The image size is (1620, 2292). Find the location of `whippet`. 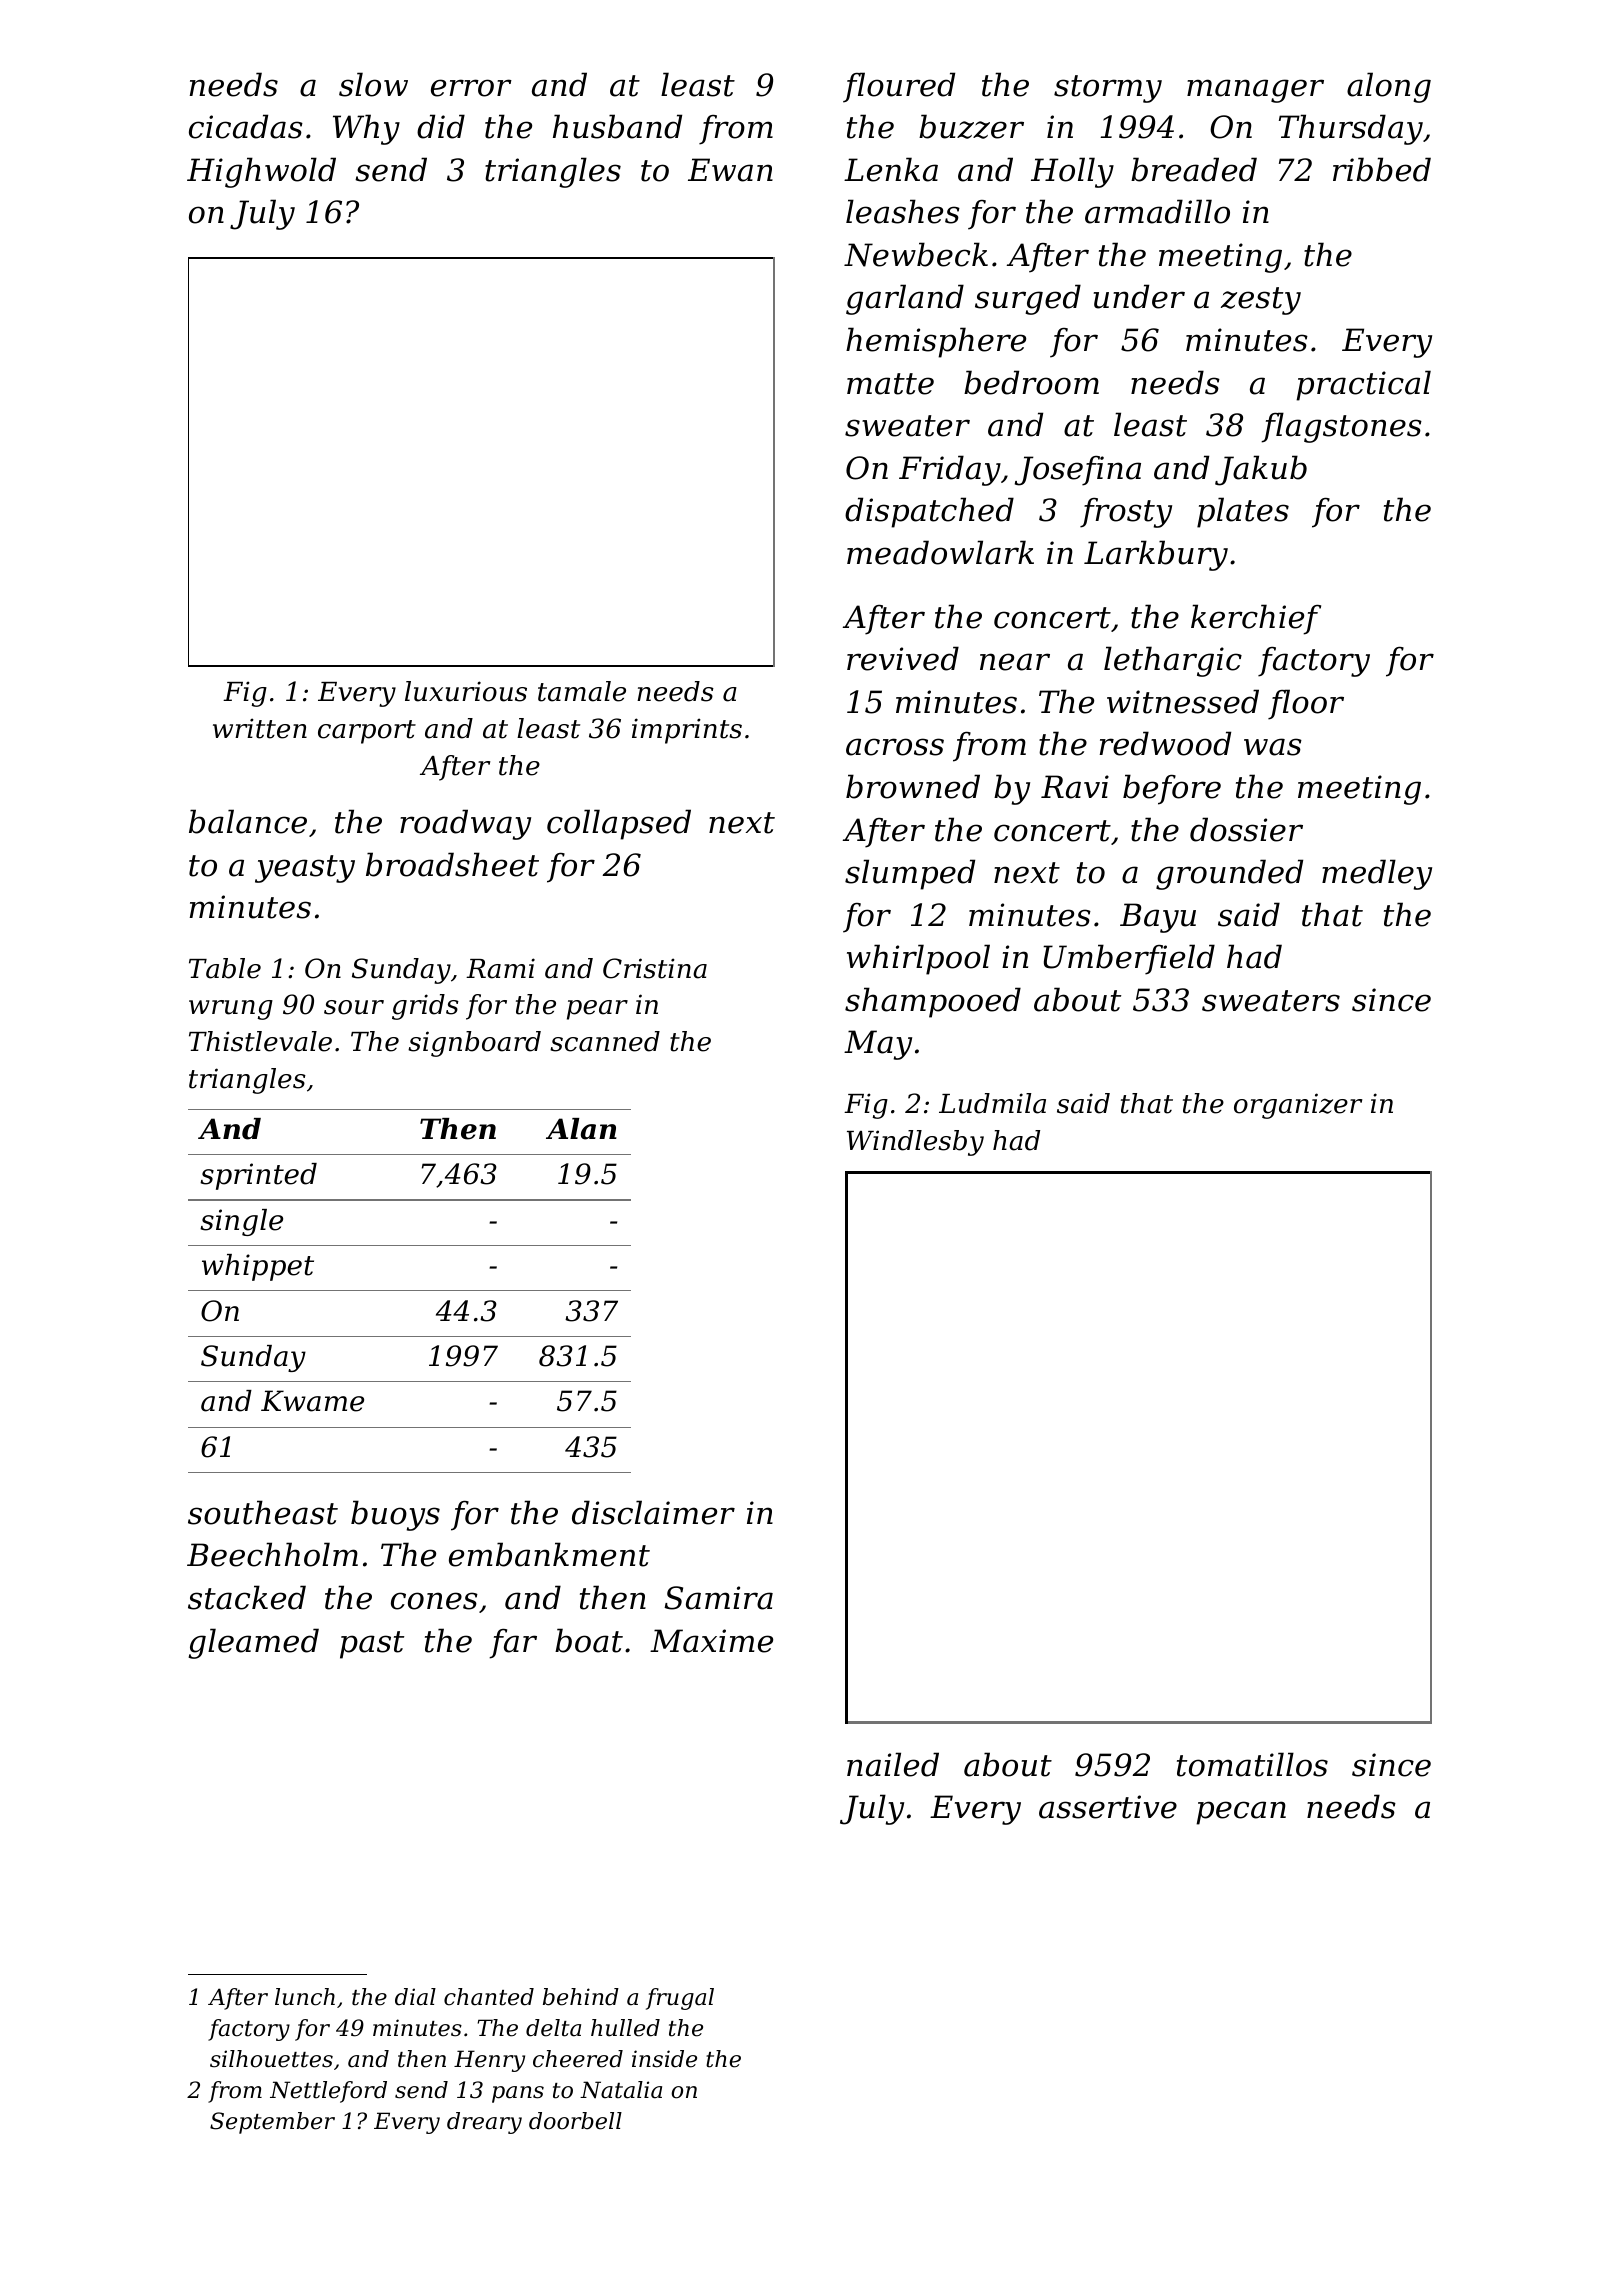

whippet is located at coordinates (258, 1267).
